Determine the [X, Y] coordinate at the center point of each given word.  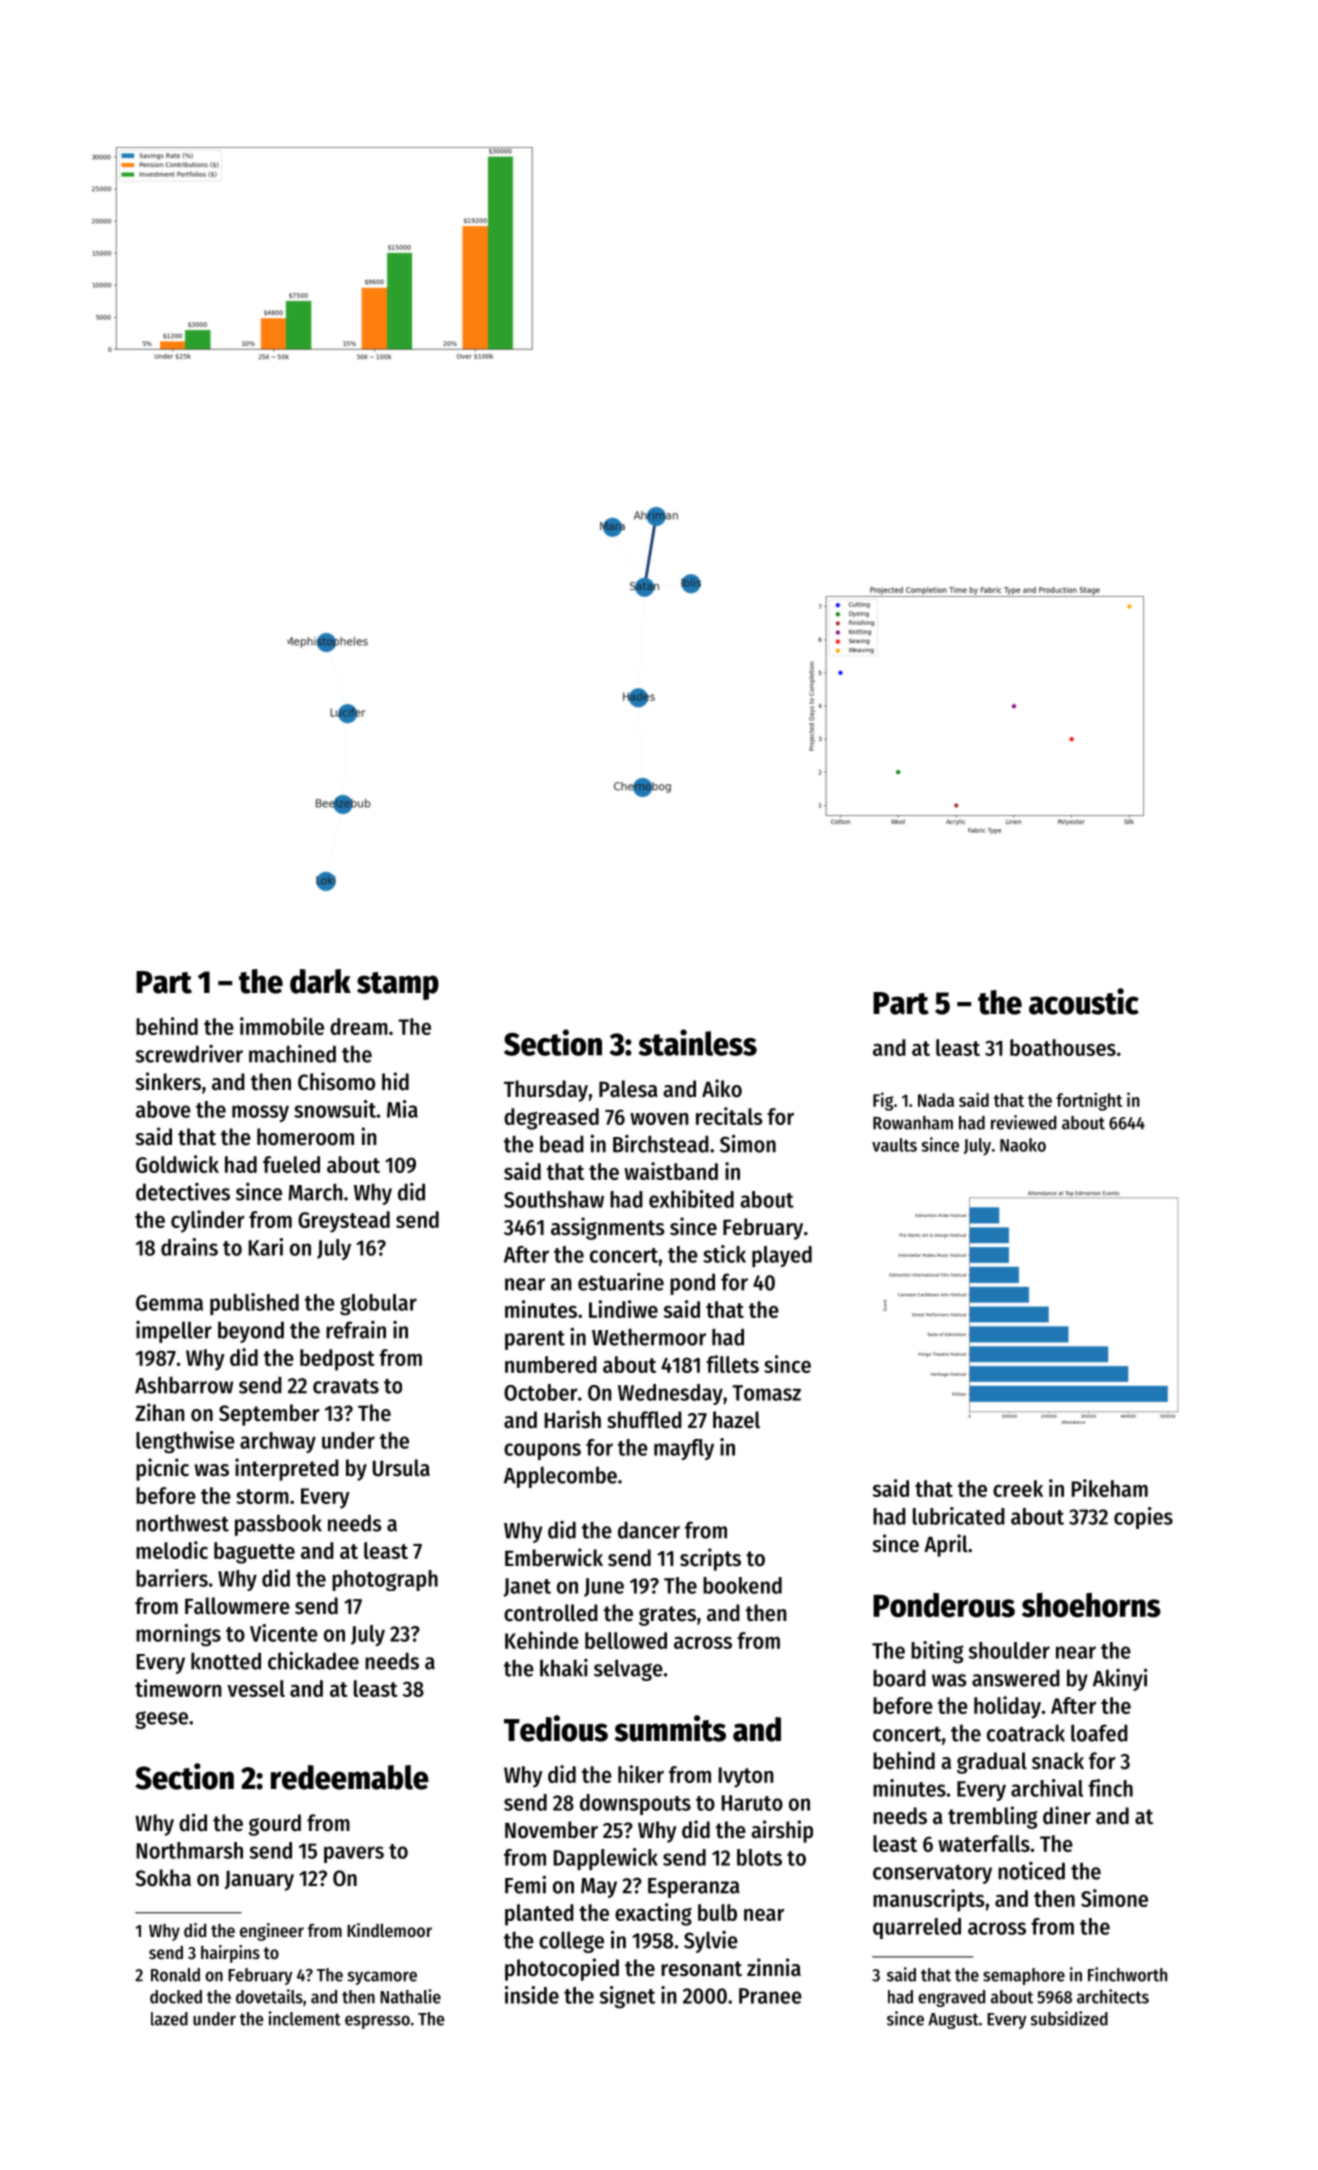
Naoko [1023, 1145]
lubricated [959, 1516]
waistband [671, 1171]
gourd [275, 1825]
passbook [278, 1525]
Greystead [344, 1222]
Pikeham [1110, 1488]
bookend [742, 1585]
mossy [260, 1113]
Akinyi [1120, 1679]
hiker [641, 1774]
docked [176, 1997]
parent [535, 1340]
